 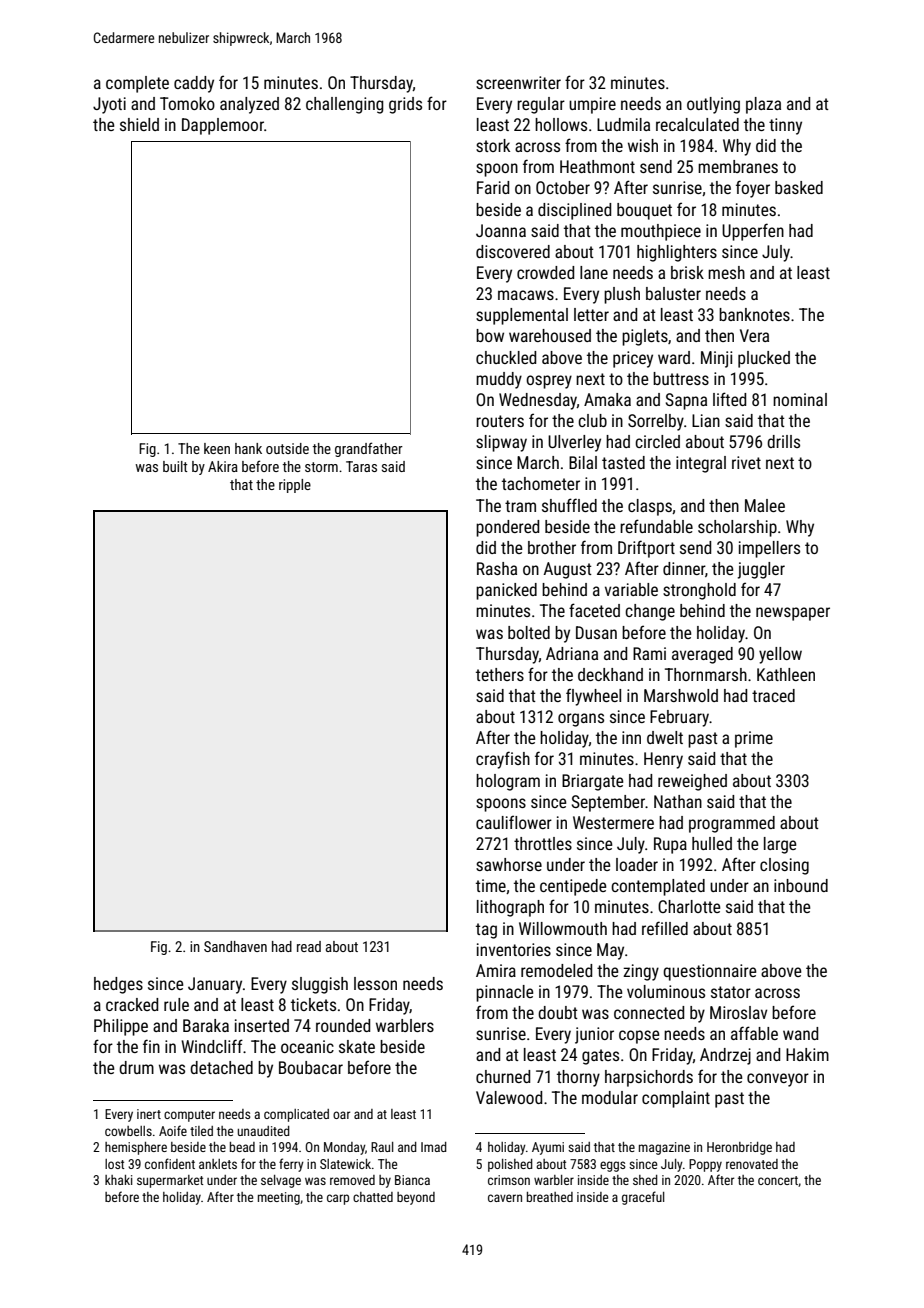 I want to click on lesson, so click(x=375, y=983).
